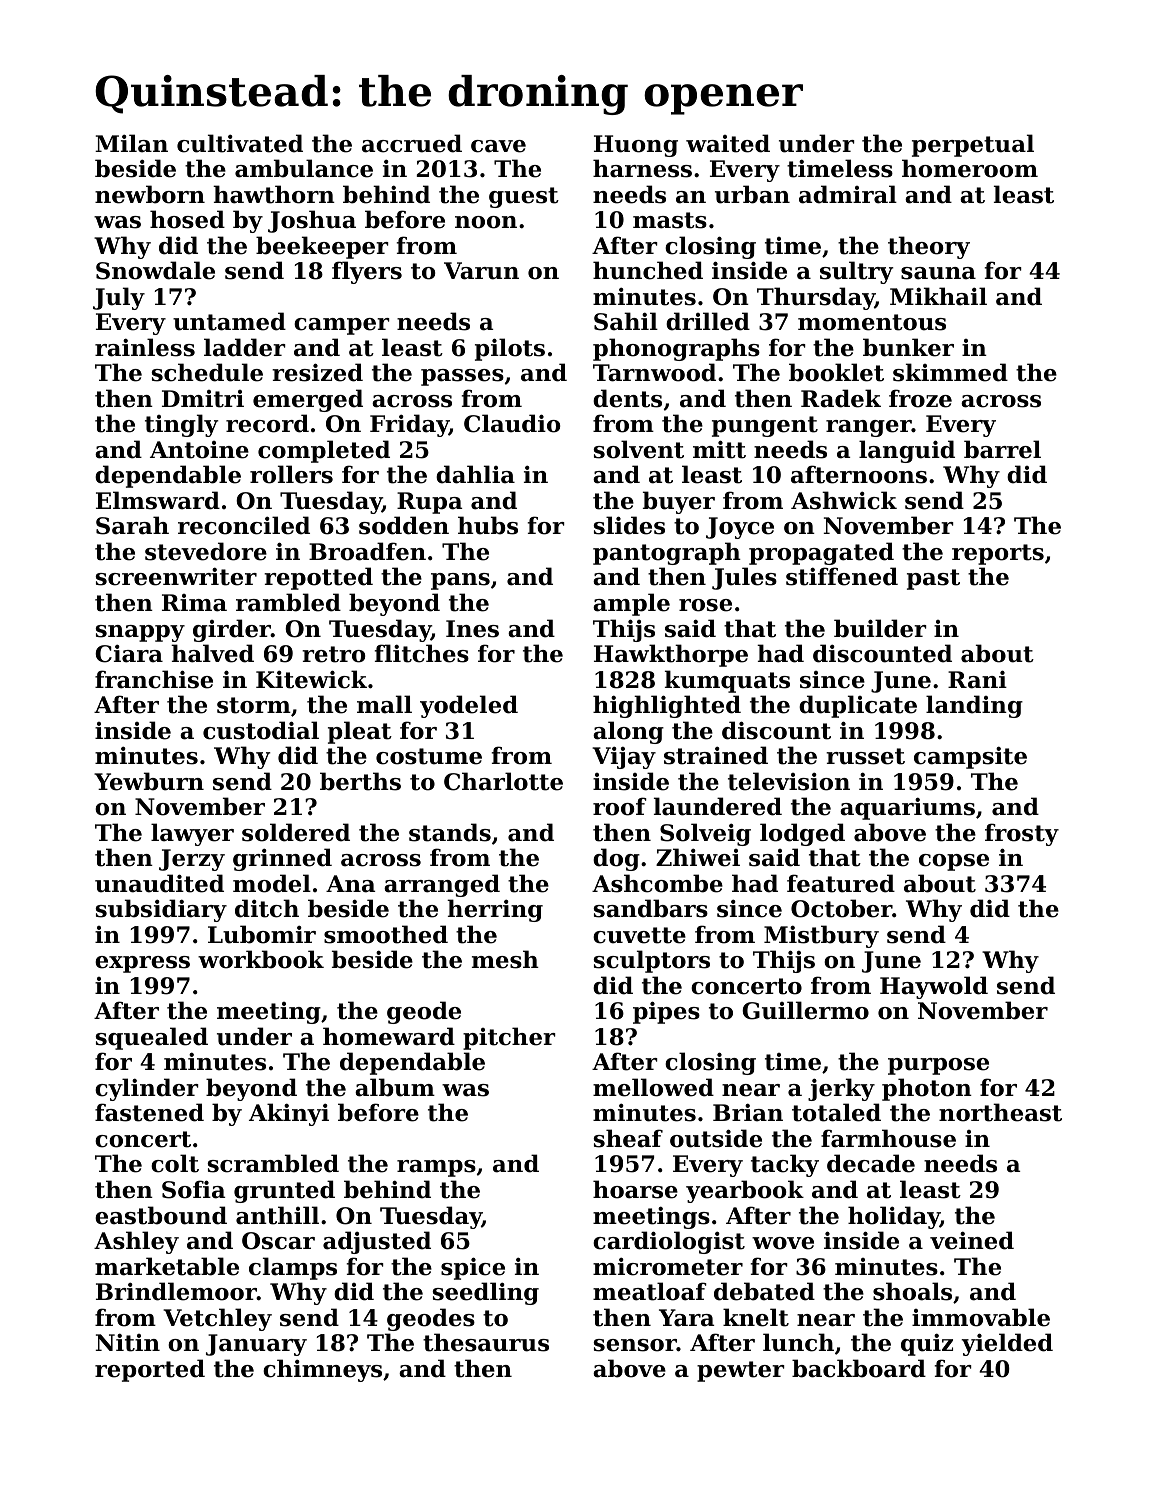 This document has height=1504, width=1162. I want to click on cave, so click(498, 146).
